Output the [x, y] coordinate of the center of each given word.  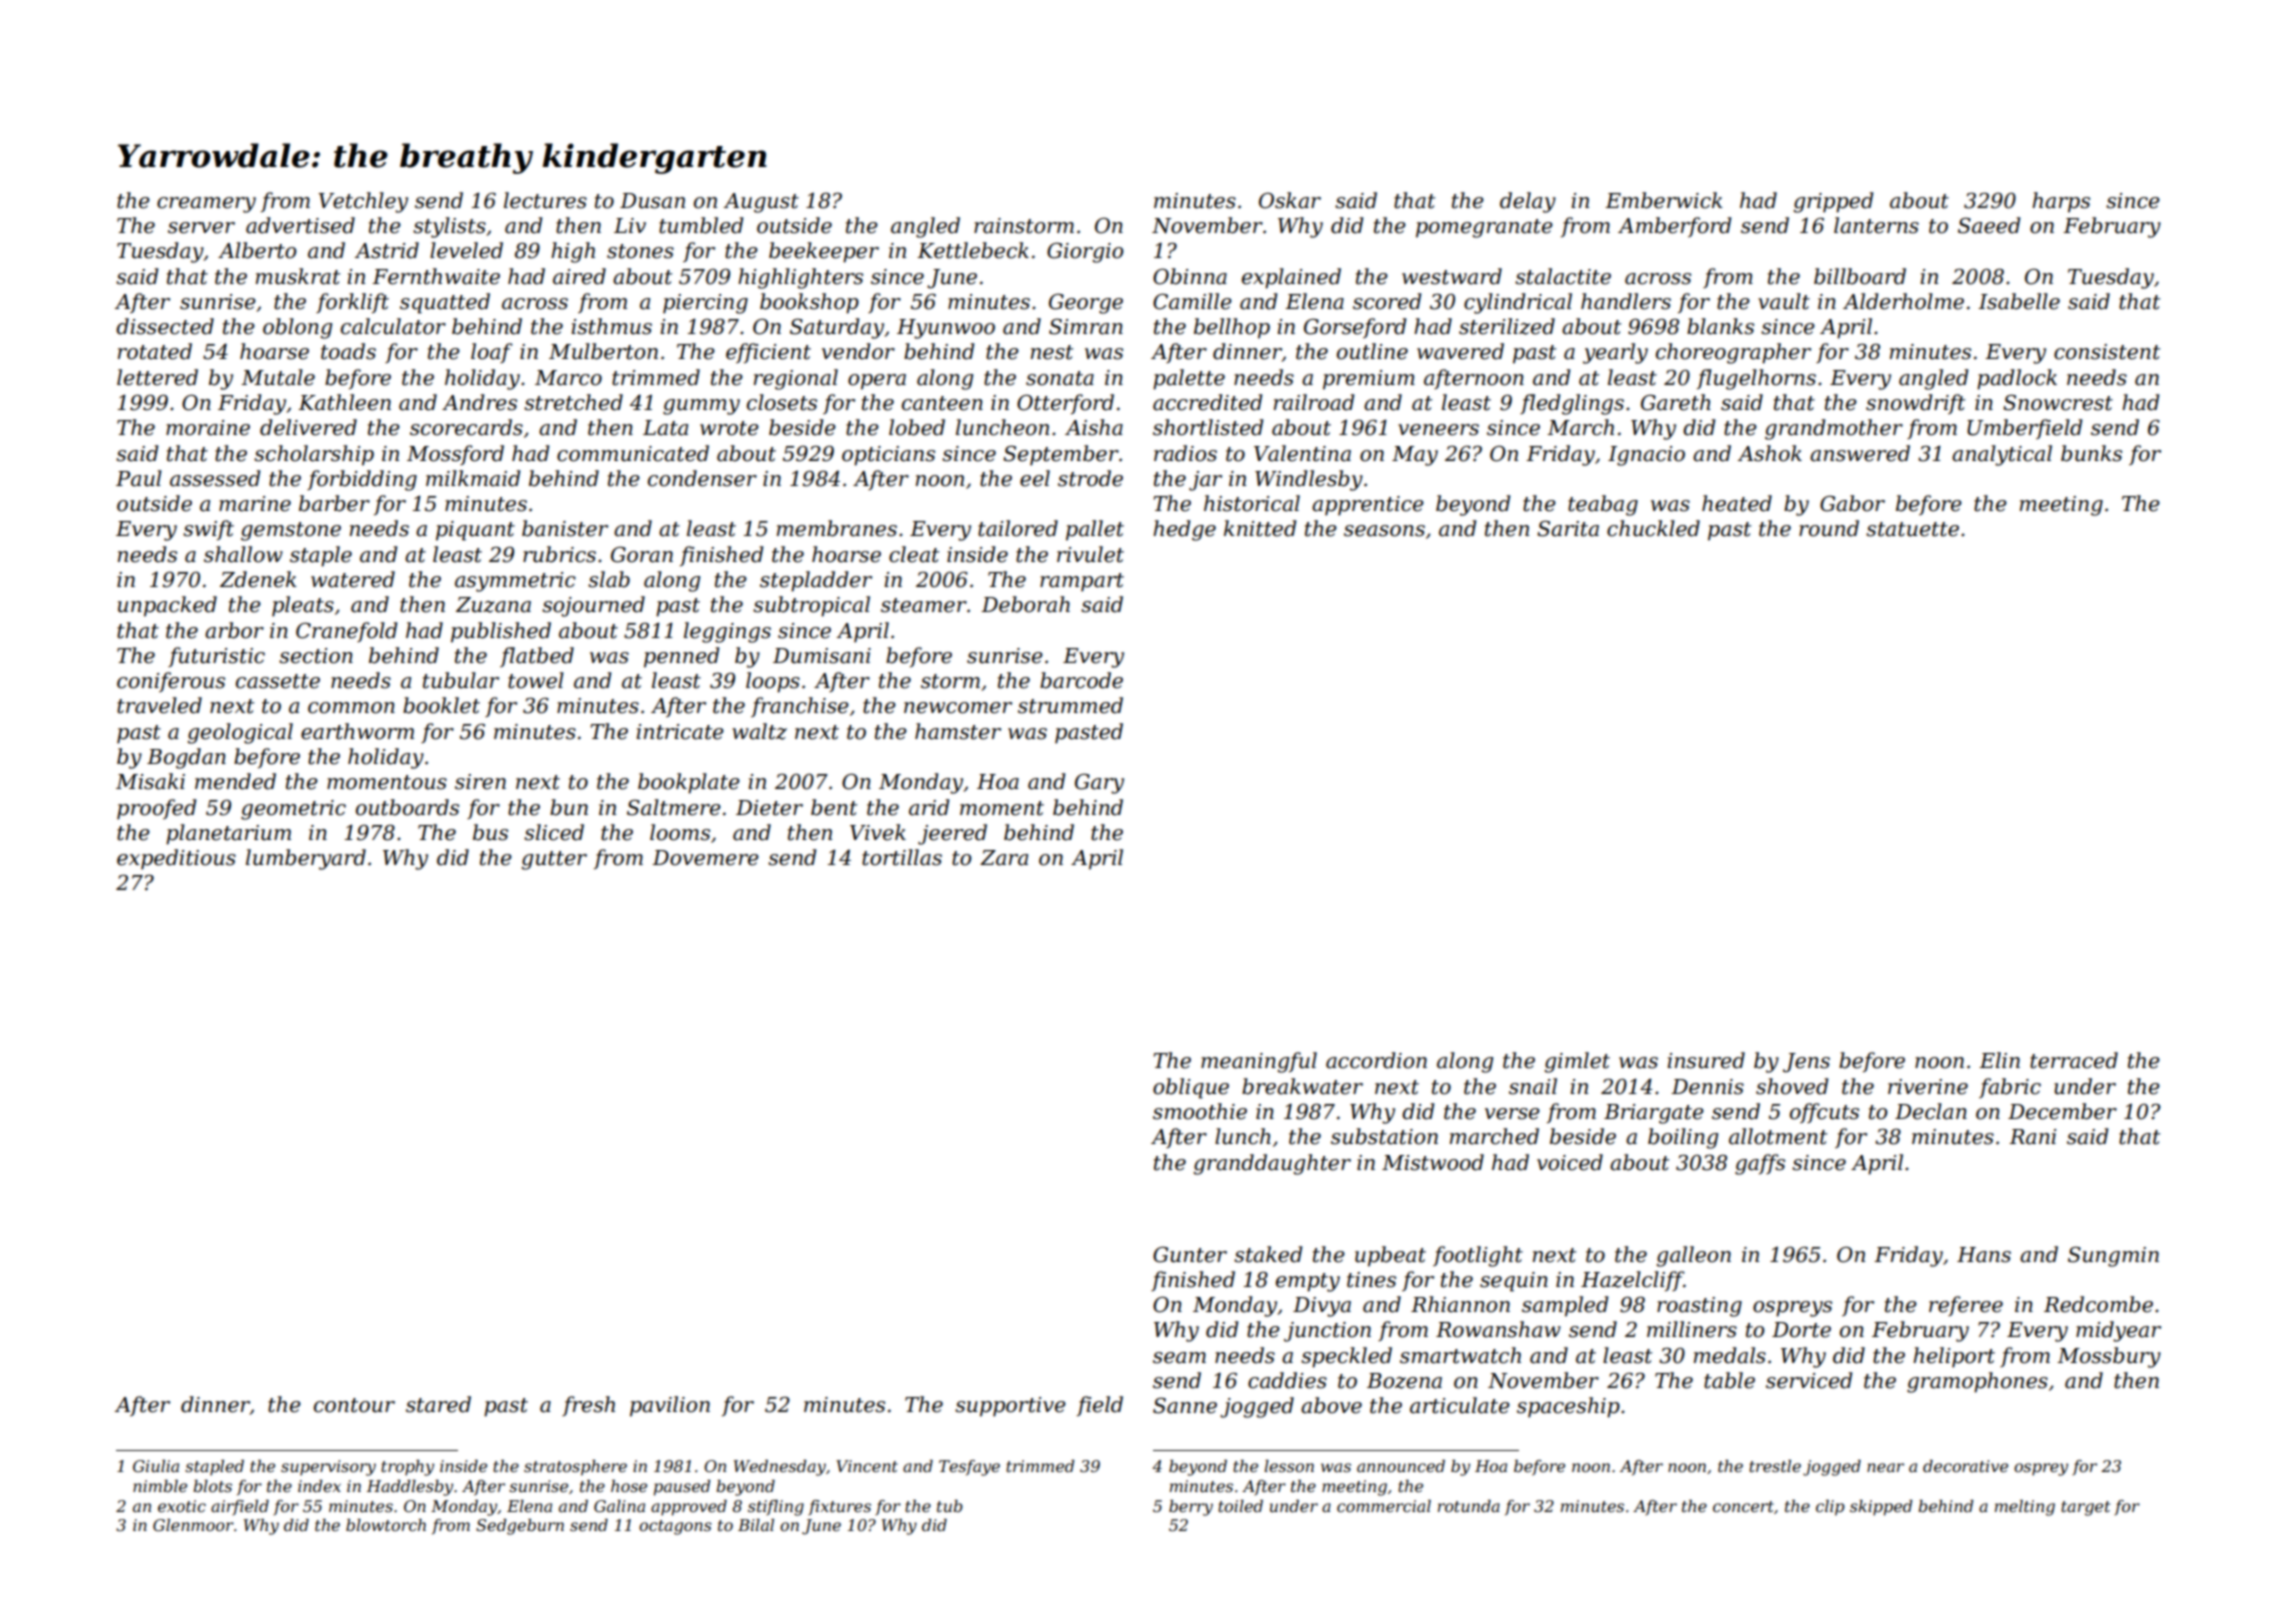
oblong [297, 328]
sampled [1565, 1306]
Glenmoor [193, 1525]
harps [2061, 202]
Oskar [1290, 200]
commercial [1384, 1506]
